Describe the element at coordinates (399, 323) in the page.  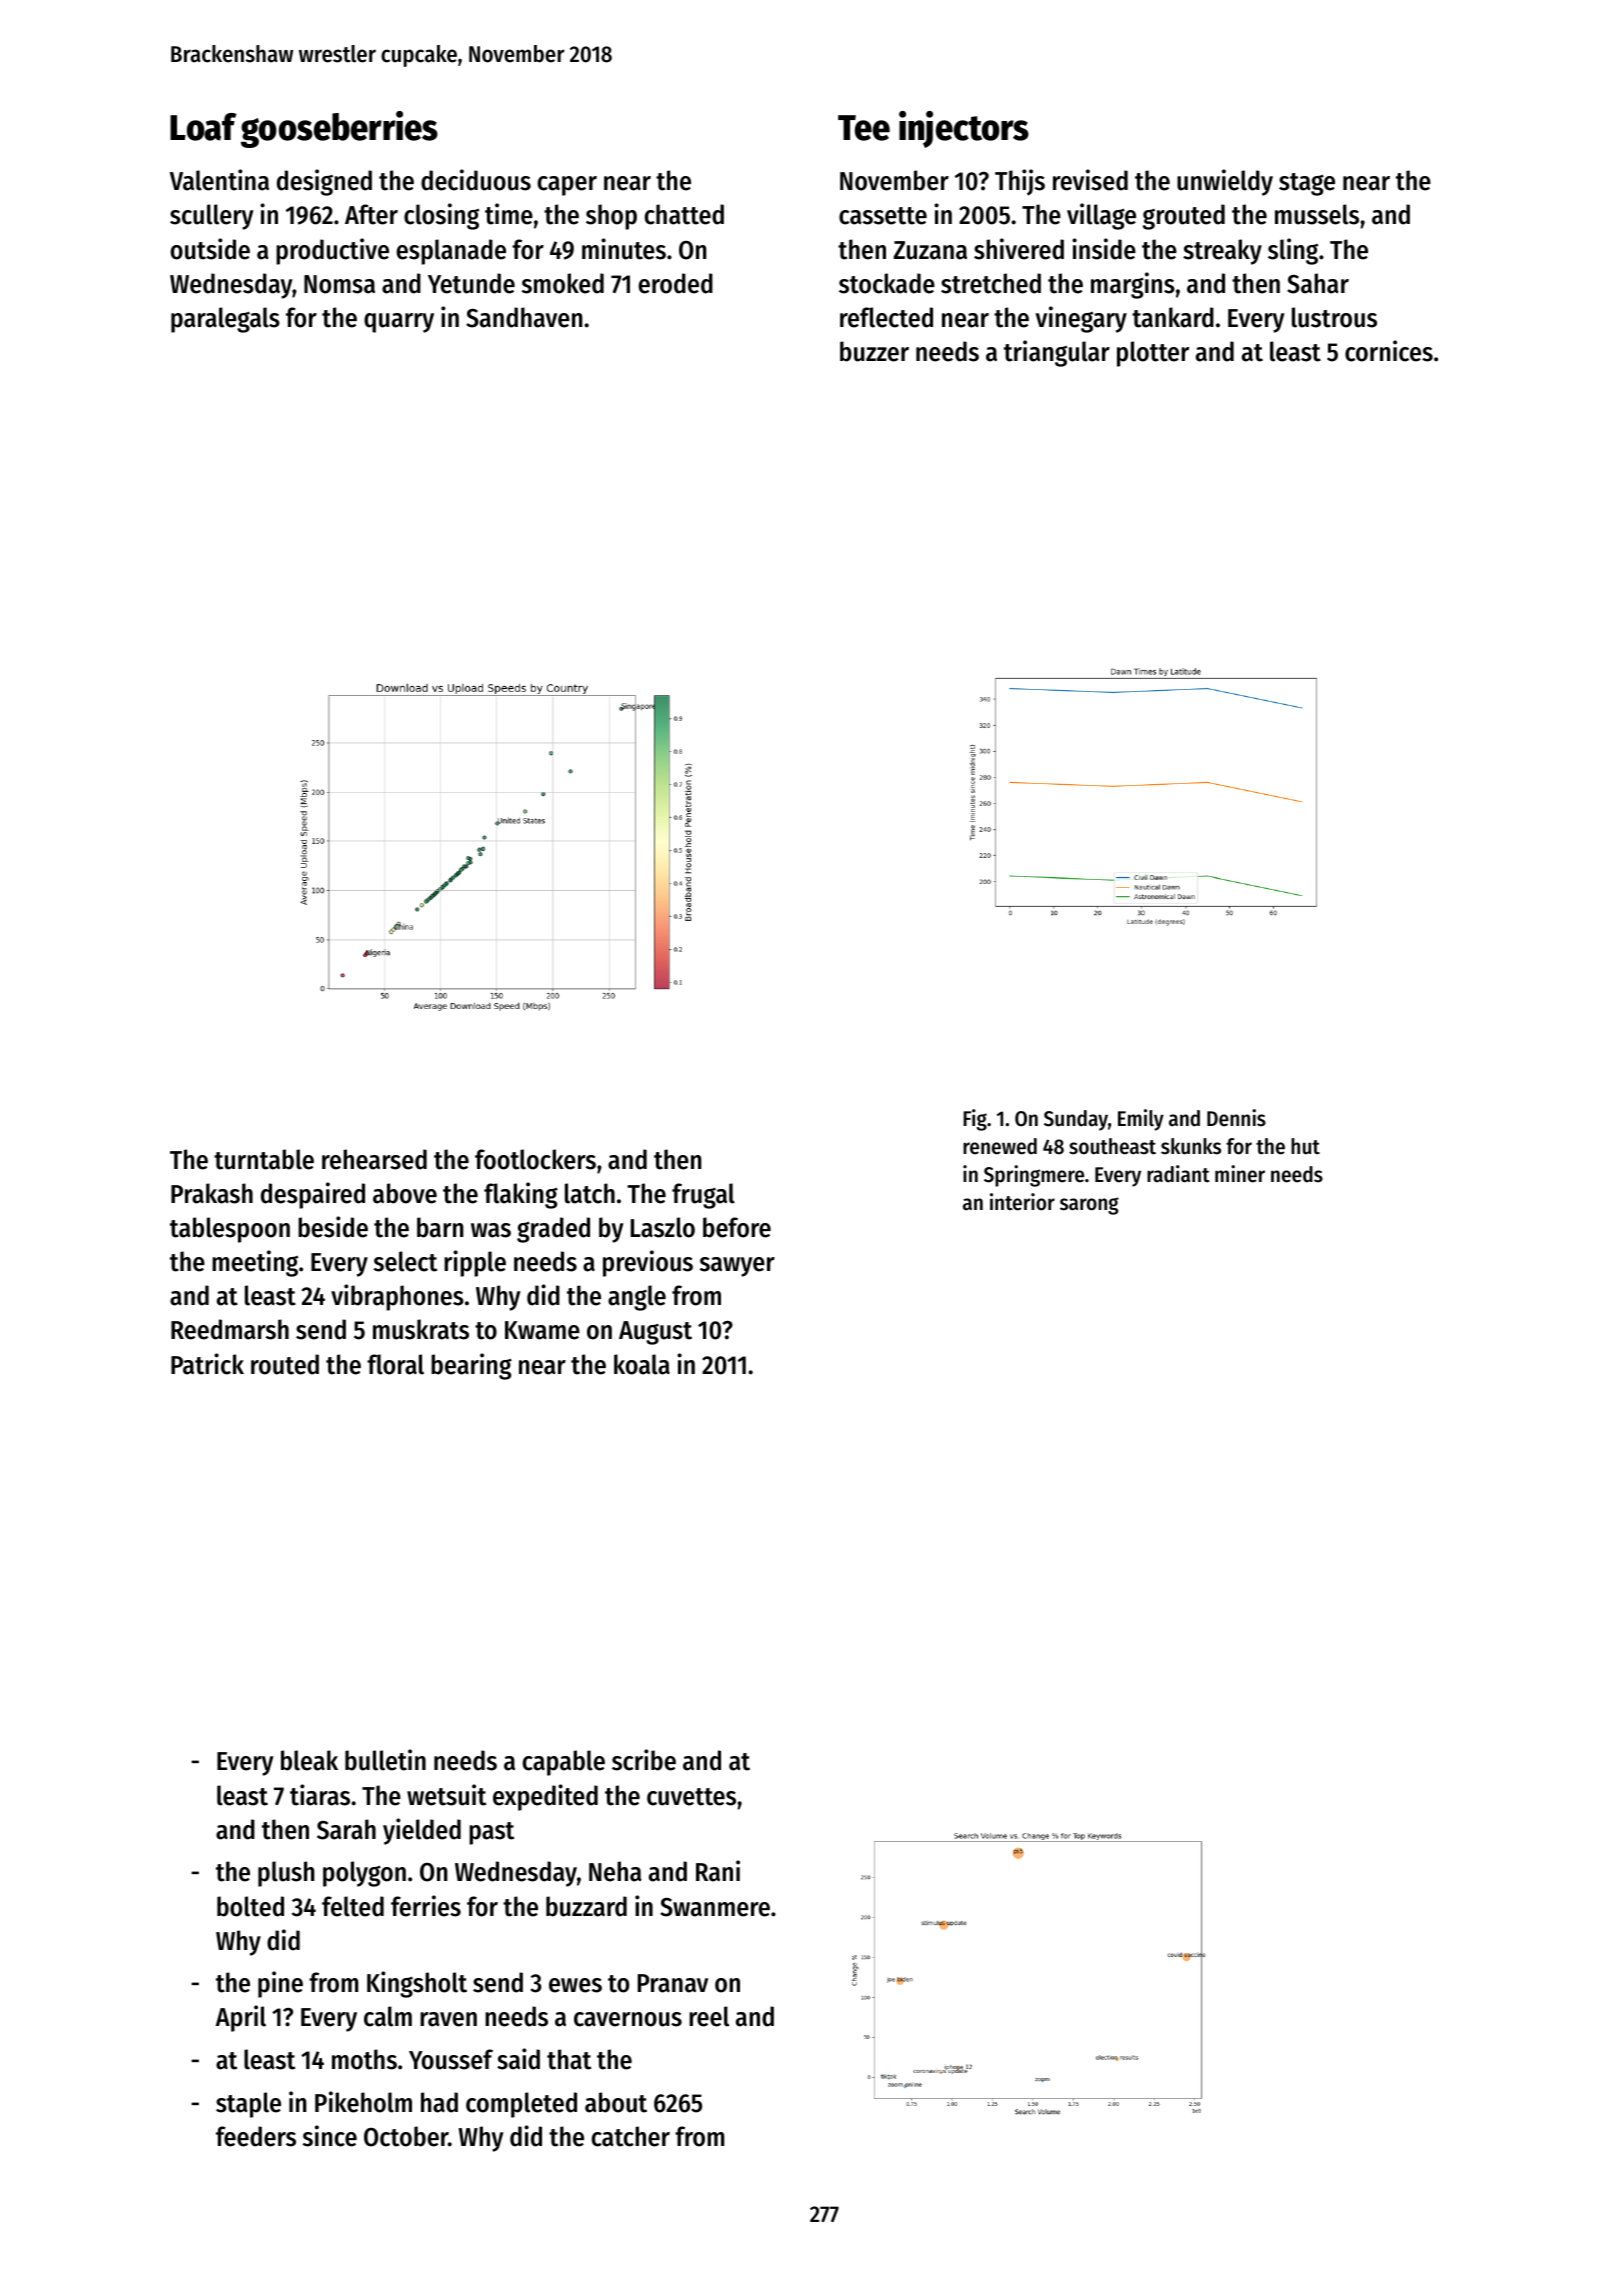
I see `quarry` at that location.
